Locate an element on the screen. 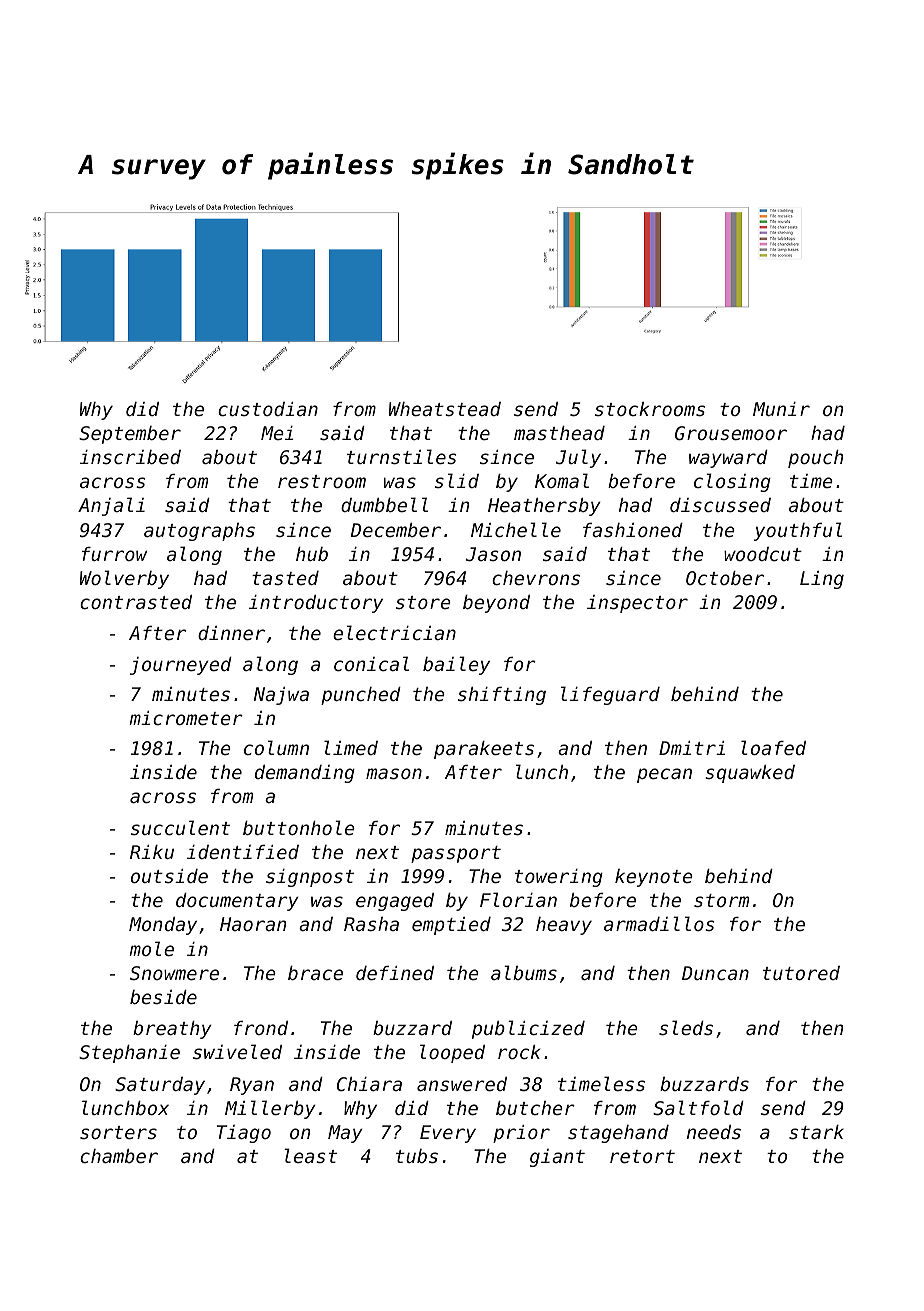 The width and height of the screenshot is (924, 1311). Grousemoor is located at coordinates (731, 433).
